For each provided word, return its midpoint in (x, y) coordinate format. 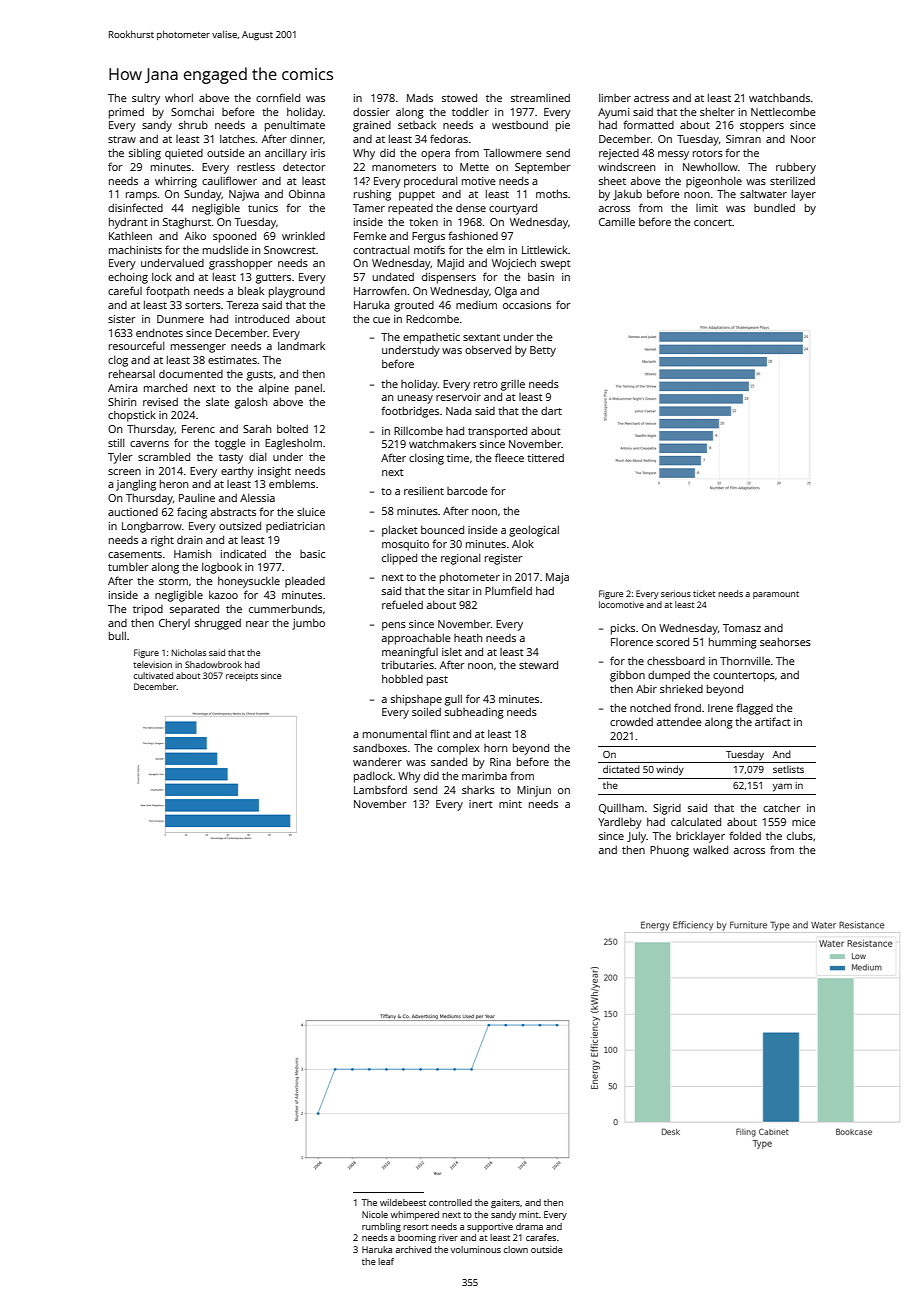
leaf (386, 1261)
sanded (449, 762)
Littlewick (545, 250)
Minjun (534, 791)
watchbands (779, 98)
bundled (774, 208)
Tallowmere (513, 153)
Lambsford (380, 789)
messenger (198, 348)
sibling (145, 154)
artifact (772, 721)
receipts (242, 676)
